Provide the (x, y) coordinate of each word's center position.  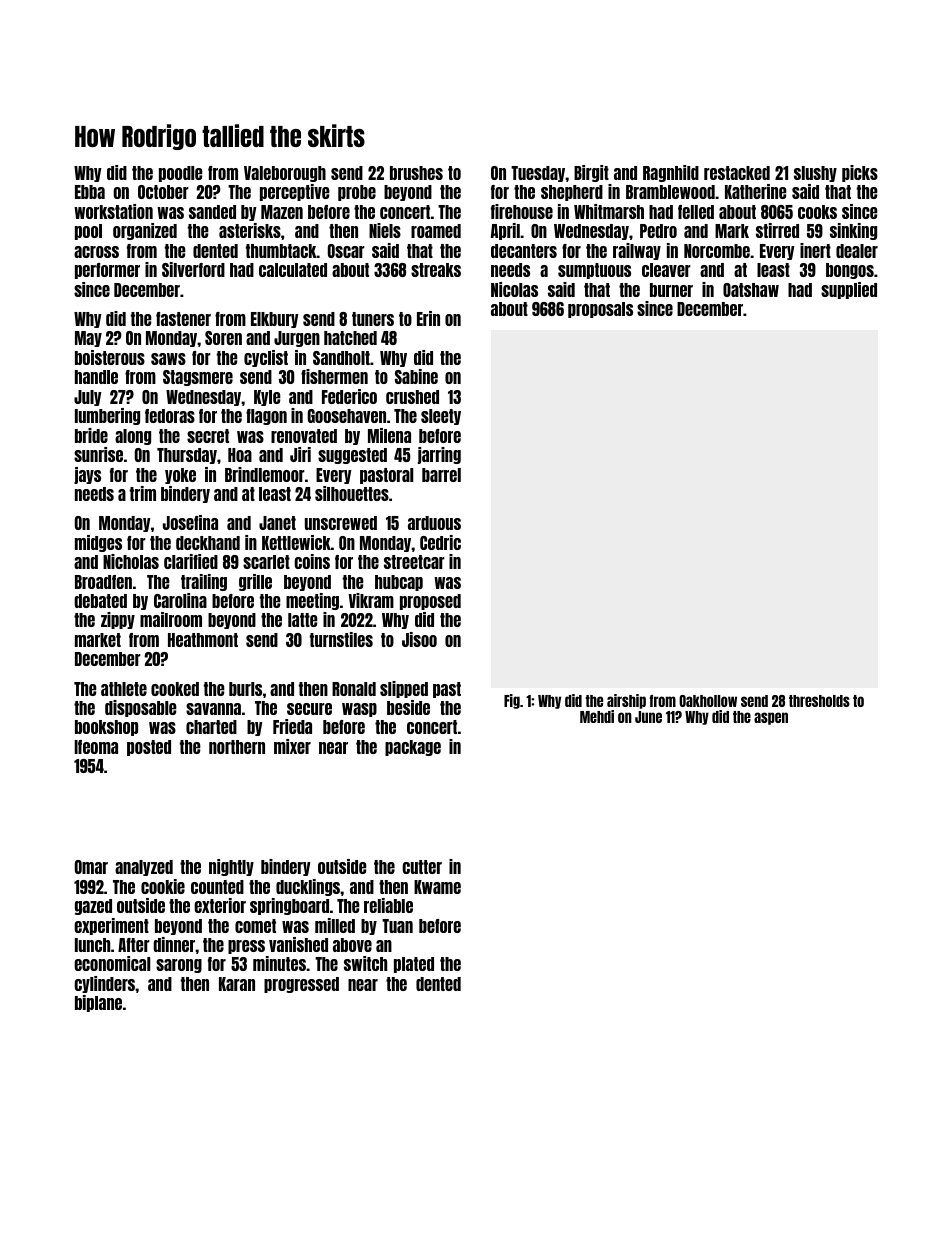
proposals (600, 310)
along (133, 437)
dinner (174, 944)
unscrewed (341, 523)
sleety (441, 417)
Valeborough (285, 174)
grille (255, 582)
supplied (849, 290)
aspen (771, 718)
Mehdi (597, 716)
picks (860, 173)
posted (149, 748)
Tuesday (538, 174)
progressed (301, 985)
